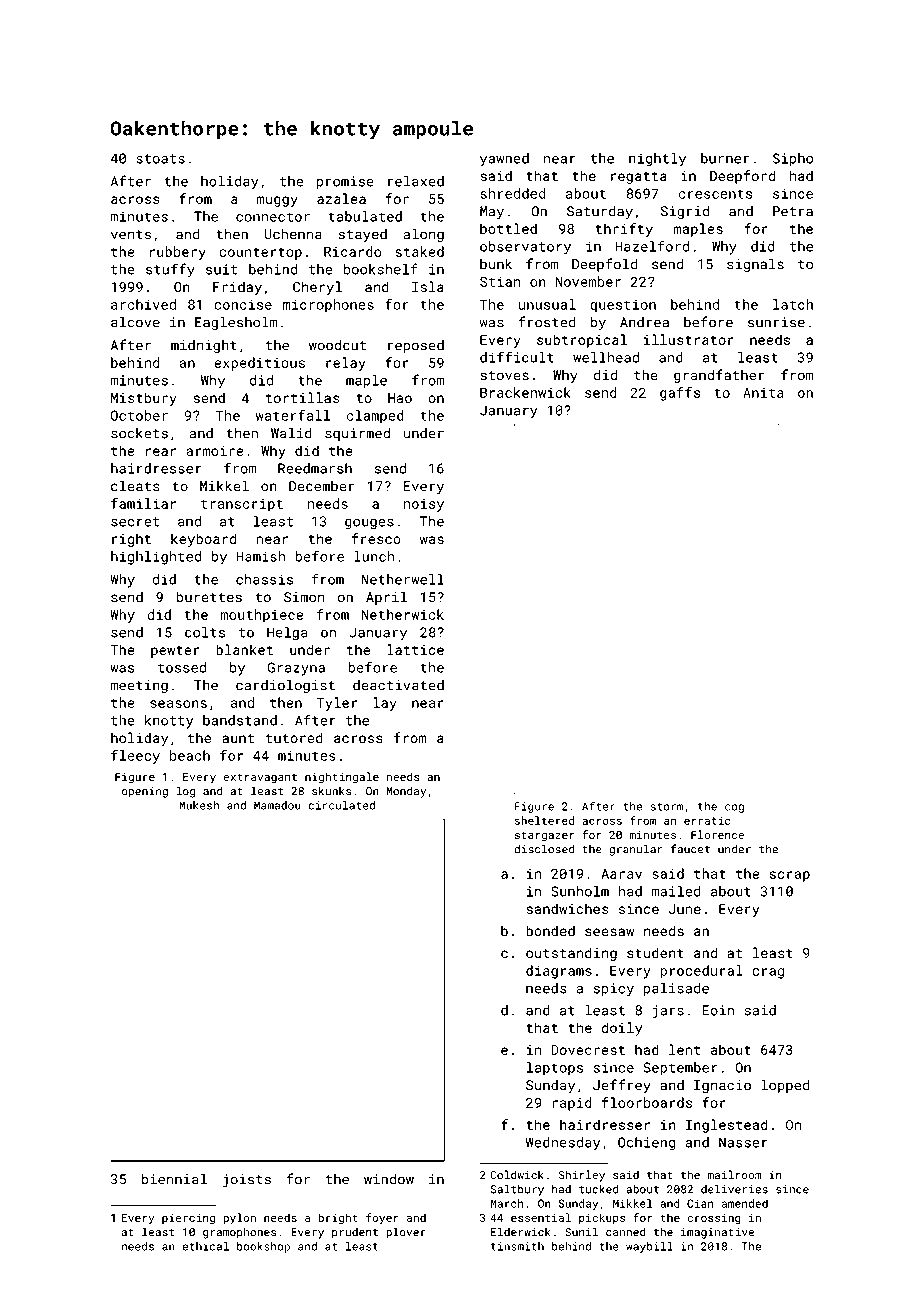 This screenshot has width=924, height=1308. What do you see at coordinates (504, 160) in the screenshot?
I see `yawned` at bounding box center [504, 160].
